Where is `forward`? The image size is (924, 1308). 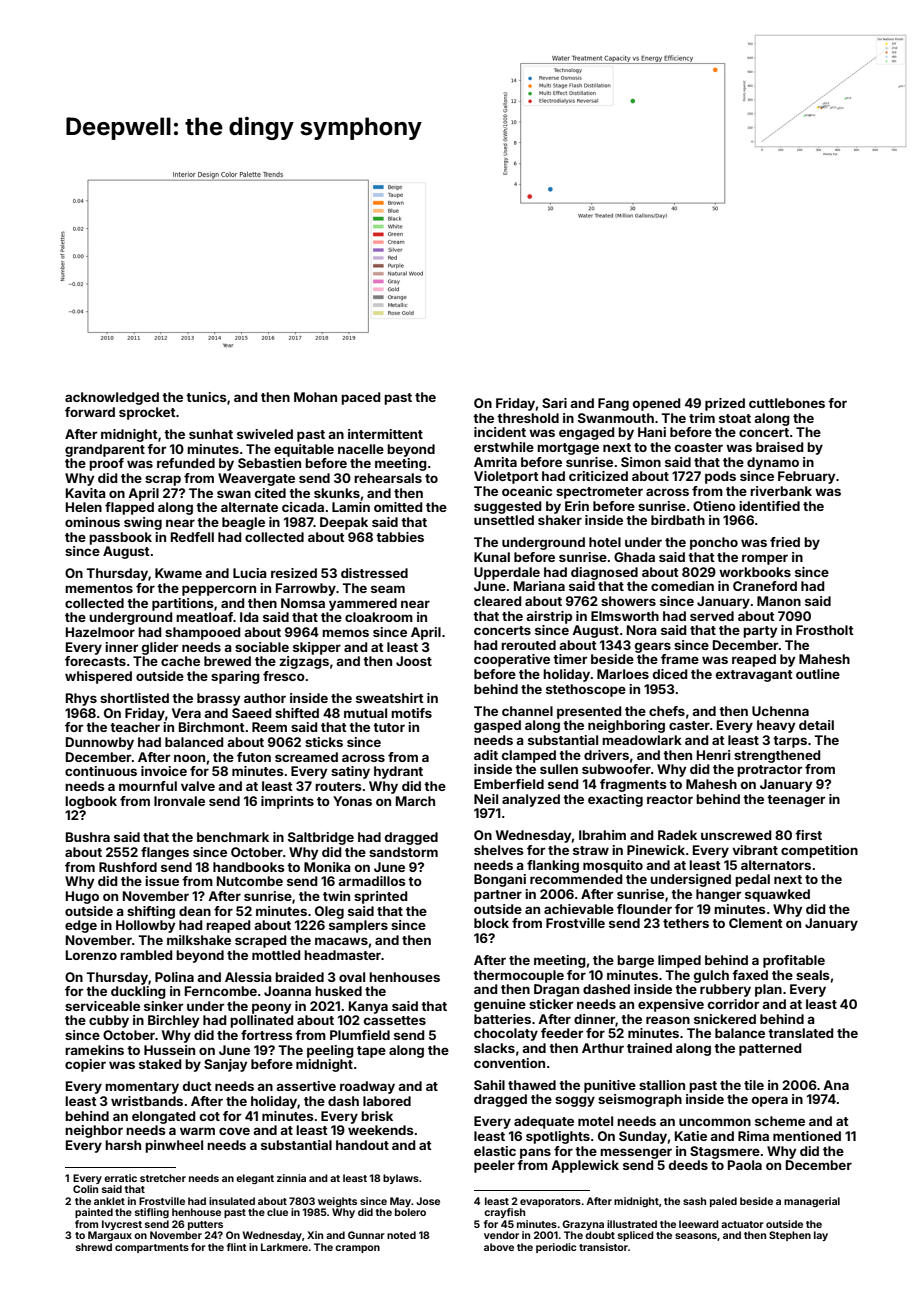 forward is located at coordinates (90, 412).
